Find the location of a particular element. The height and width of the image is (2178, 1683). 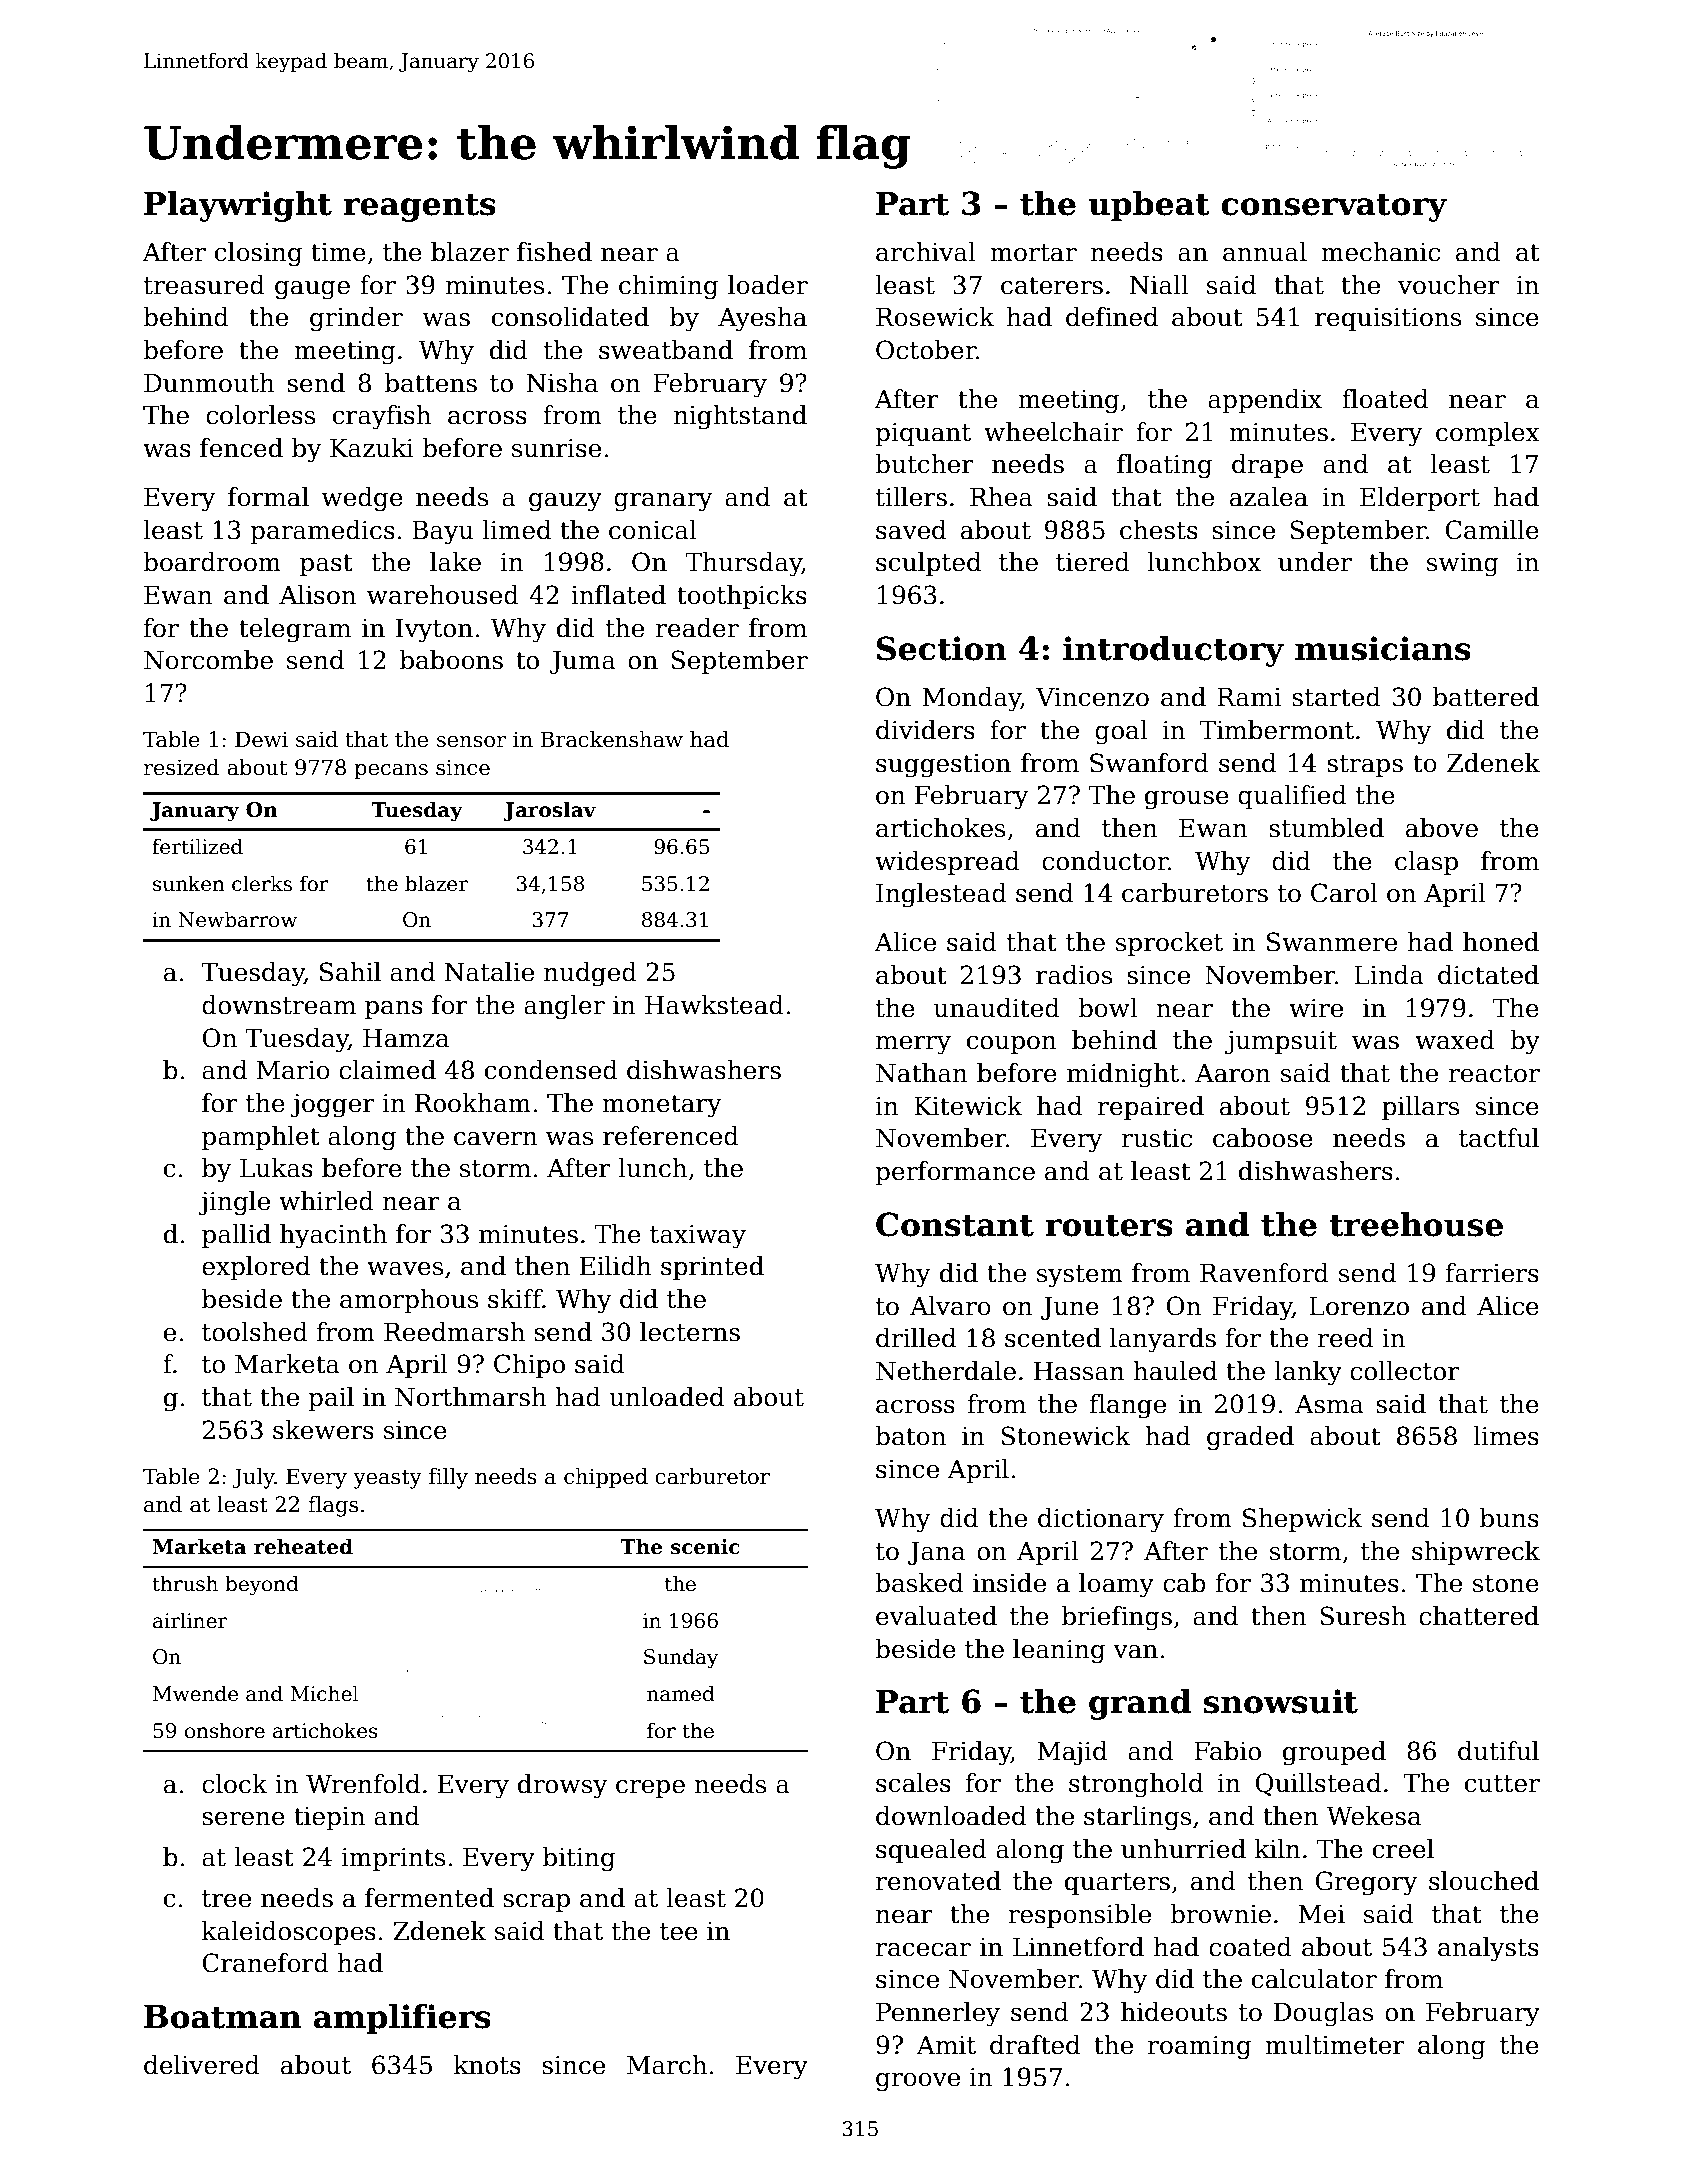

pallid is located at coordinates (236, 1236).
